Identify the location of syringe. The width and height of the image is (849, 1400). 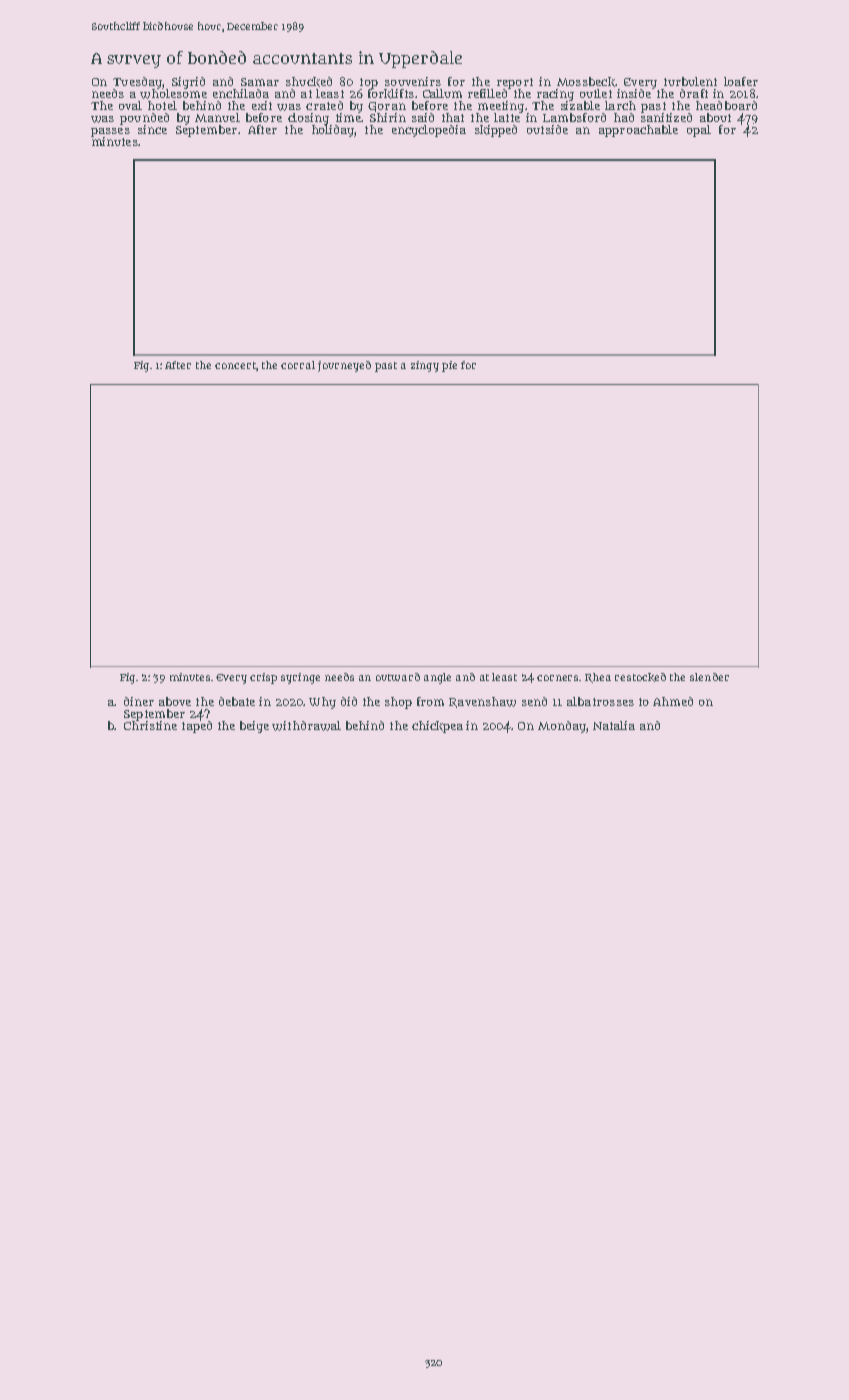
(300, 678).
